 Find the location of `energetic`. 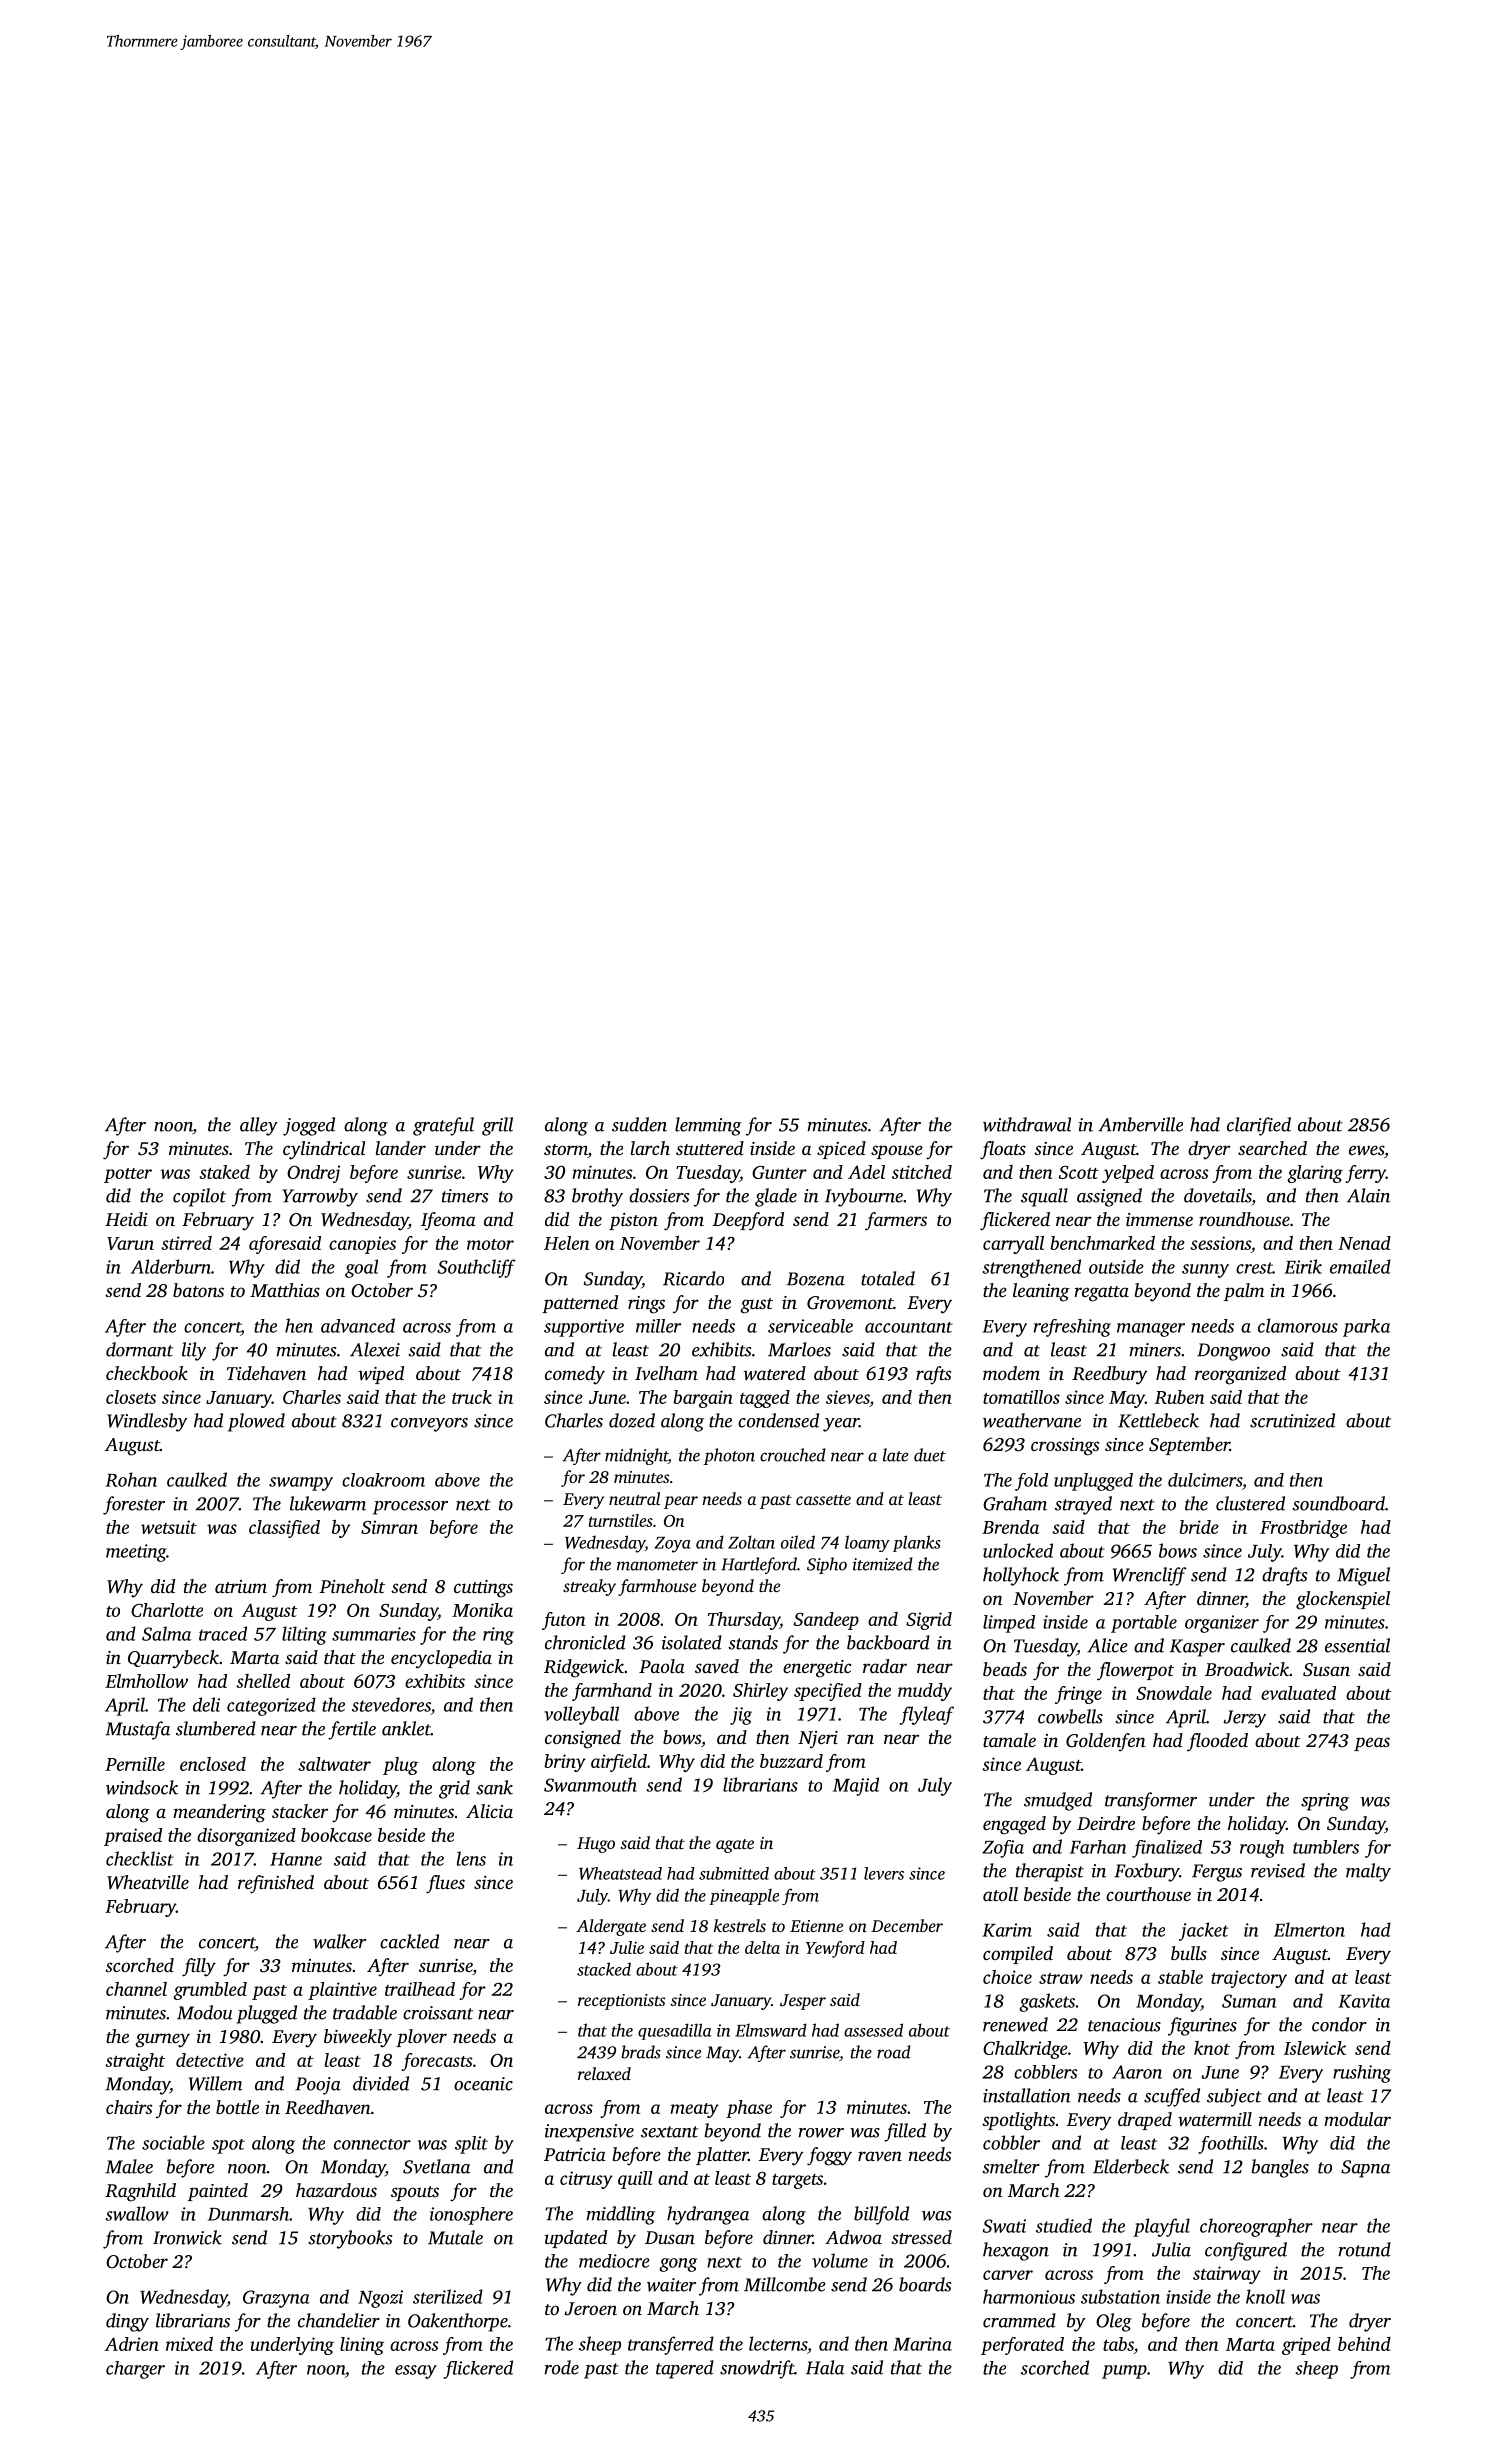

energetic is located at coordinates (817, 1669).
